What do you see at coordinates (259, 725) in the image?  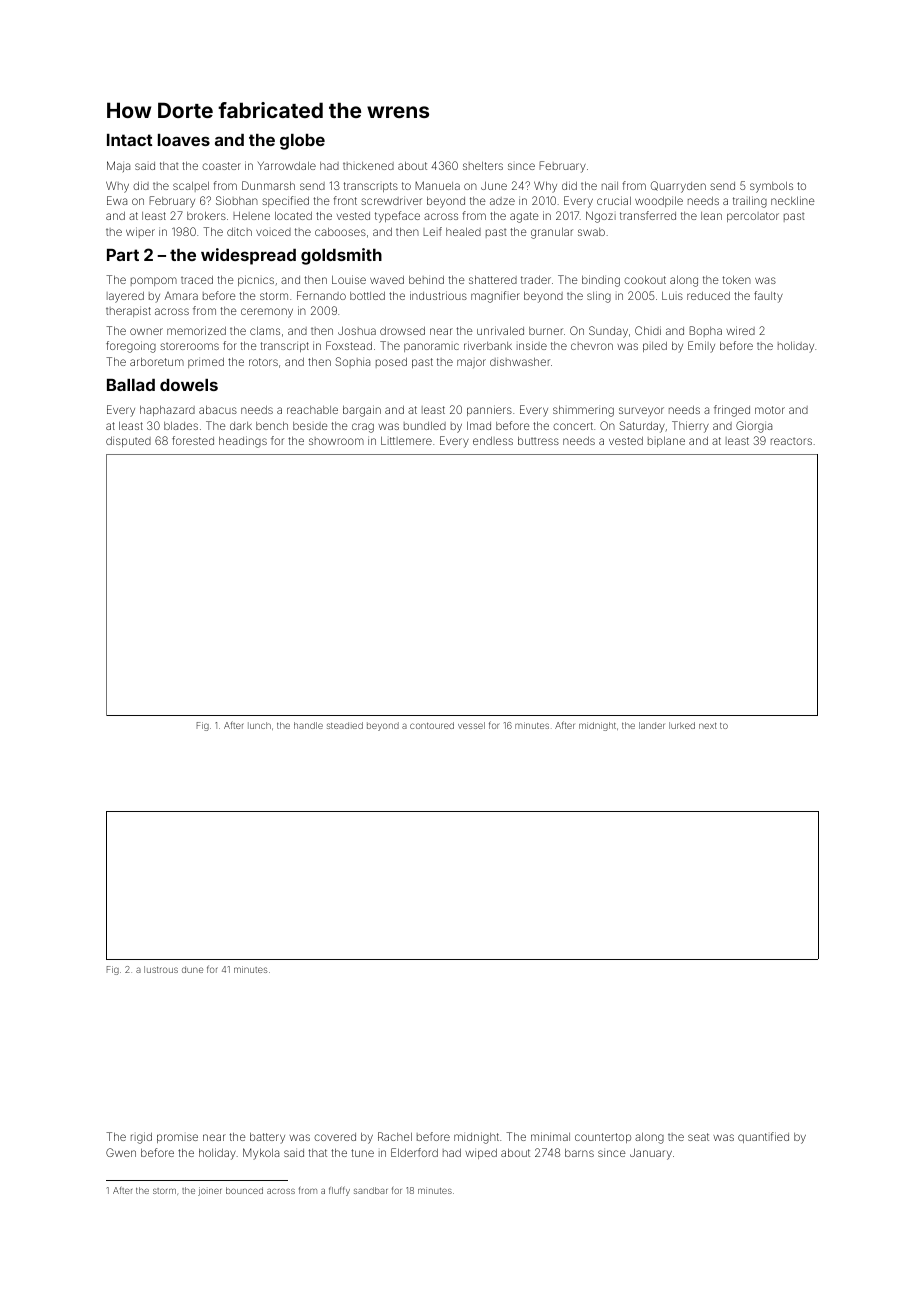 I see `lunch` at bounding box center [259, 725].
